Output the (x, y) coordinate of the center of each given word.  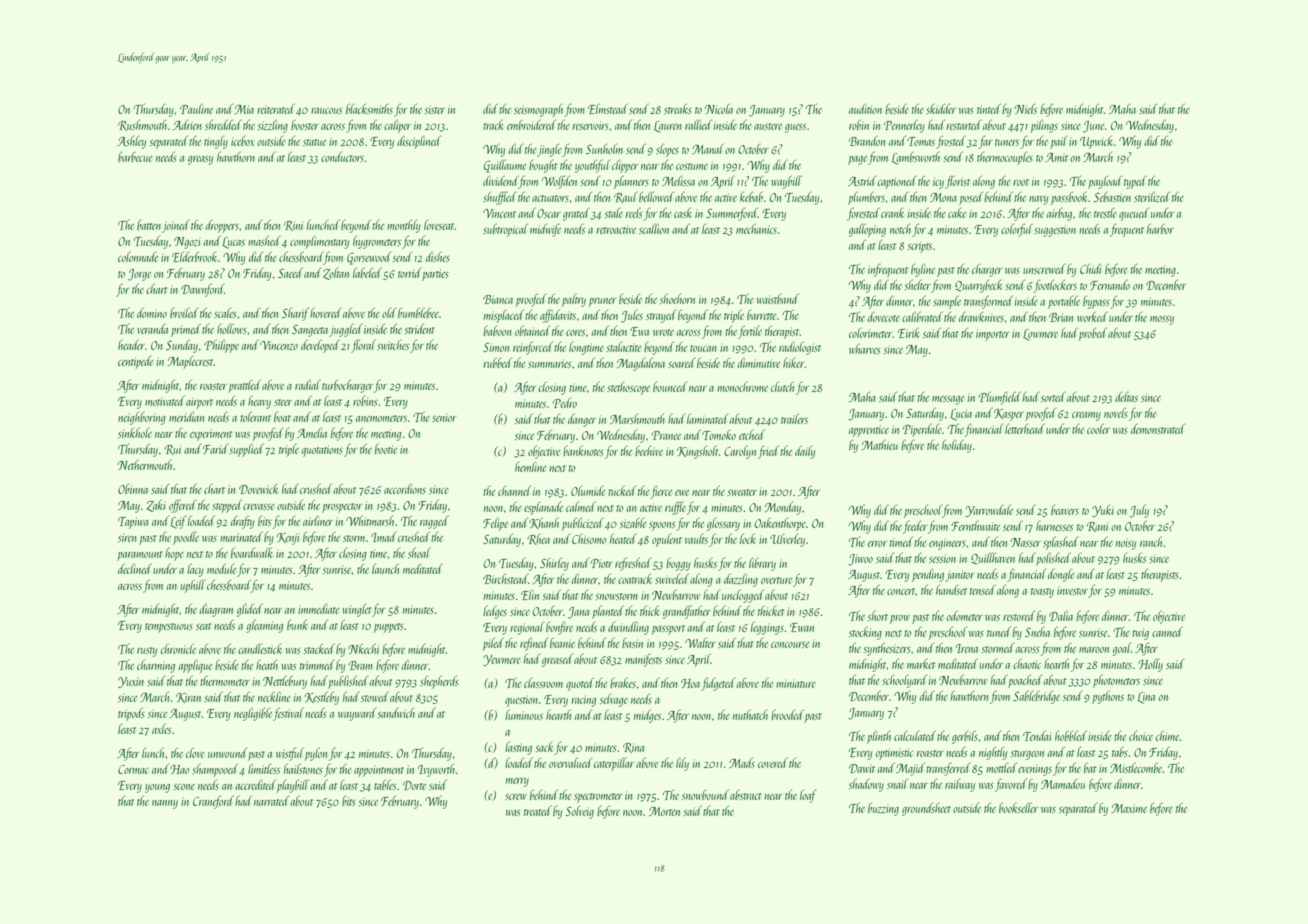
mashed (264, 240)
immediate (318, 608)
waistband (778, 298)
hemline (530, 466)
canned (1167, 631)
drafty (243, 522)
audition (865, 108)
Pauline (196, 108)
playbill (293, 786)
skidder (941, 108)
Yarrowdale (989, 510)
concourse (790, 644)
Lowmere (1040, 335)
